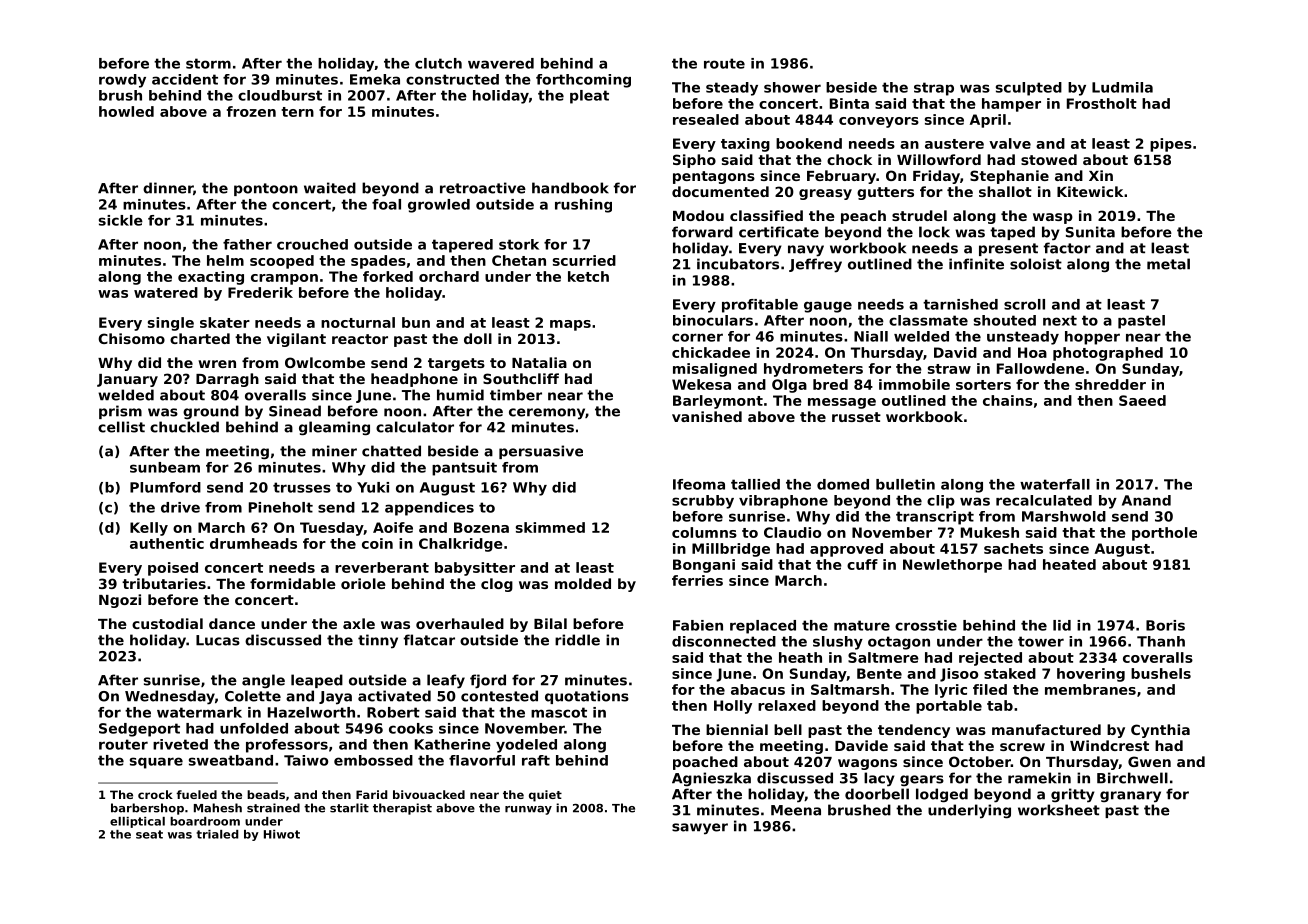  Describe the element at coordinates (122, 81) in the page. I see `rowdy` at that location.
